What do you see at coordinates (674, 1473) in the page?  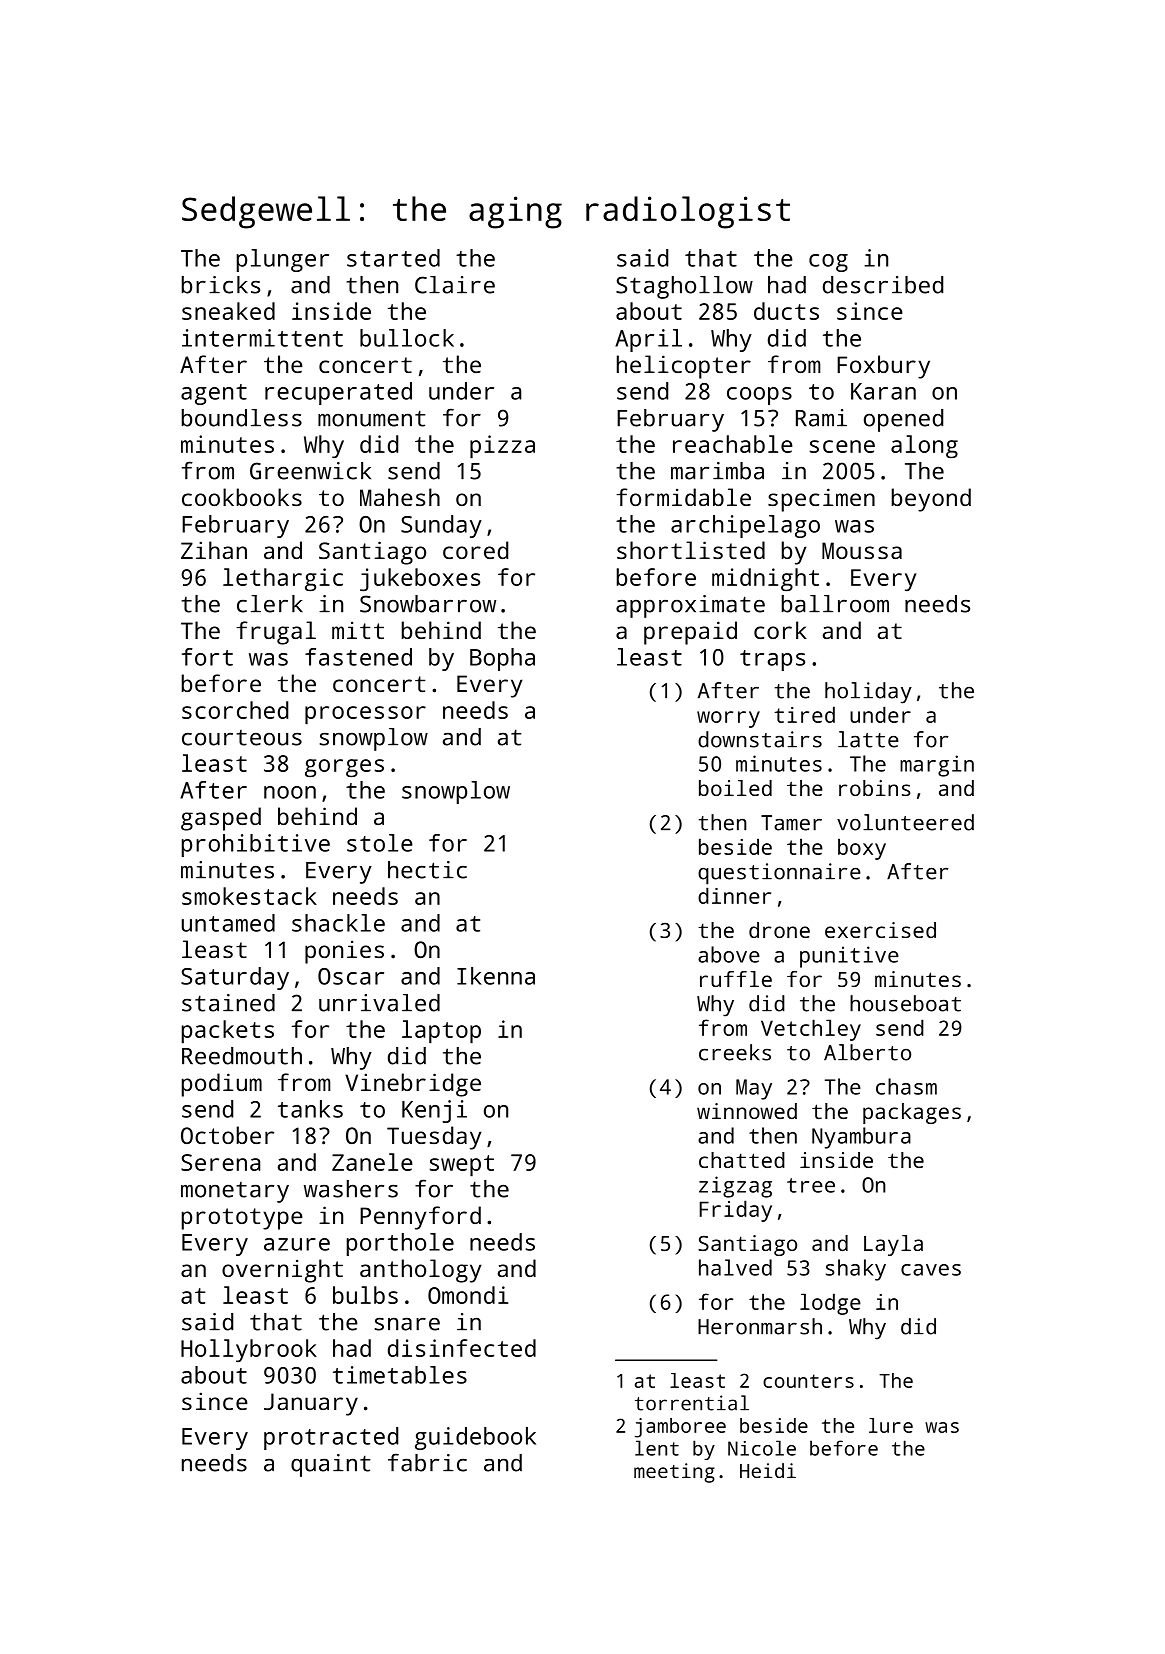 I see `meeting` at bounding box center [674, 1473].
